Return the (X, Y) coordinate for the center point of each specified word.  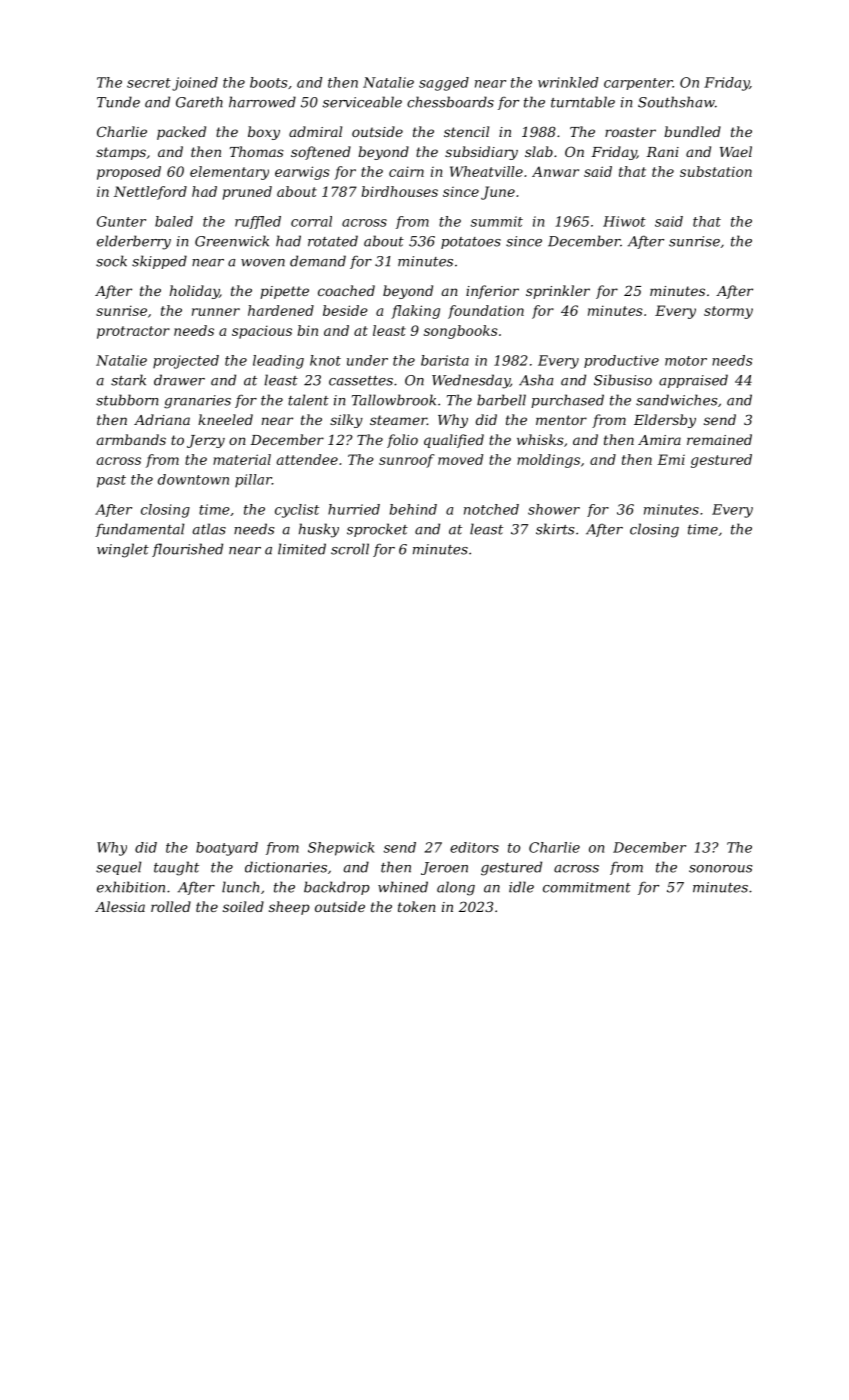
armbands (131, 439)
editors (474, 847)
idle (521, 887)
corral (311, 221)
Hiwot (624, 221)
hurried (354, 509)
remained (719, 439)
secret (149, 83)
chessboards (450, 102)
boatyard (227, 849)
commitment (587, 887)
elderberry (134, 242)
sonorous (720, 869)
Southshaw (676, 102)
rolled (171, 906)
